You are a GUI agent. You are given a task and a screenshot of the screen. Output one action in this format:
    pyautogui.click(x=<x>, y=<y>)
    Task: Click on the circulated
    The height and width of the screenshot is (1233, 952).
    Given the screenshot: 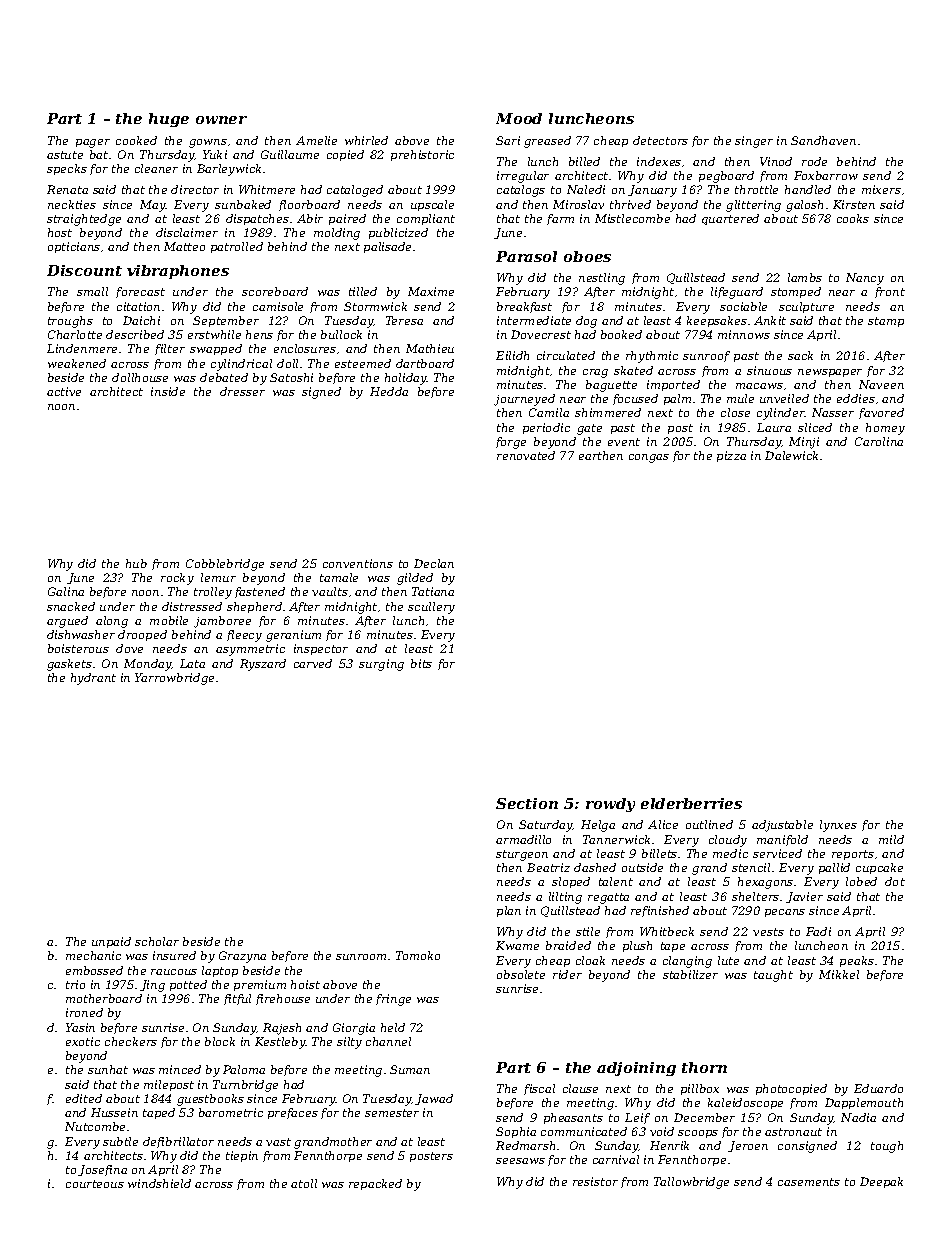 What is the action you would take?
    pyautogui.click(x=566, y=355)
